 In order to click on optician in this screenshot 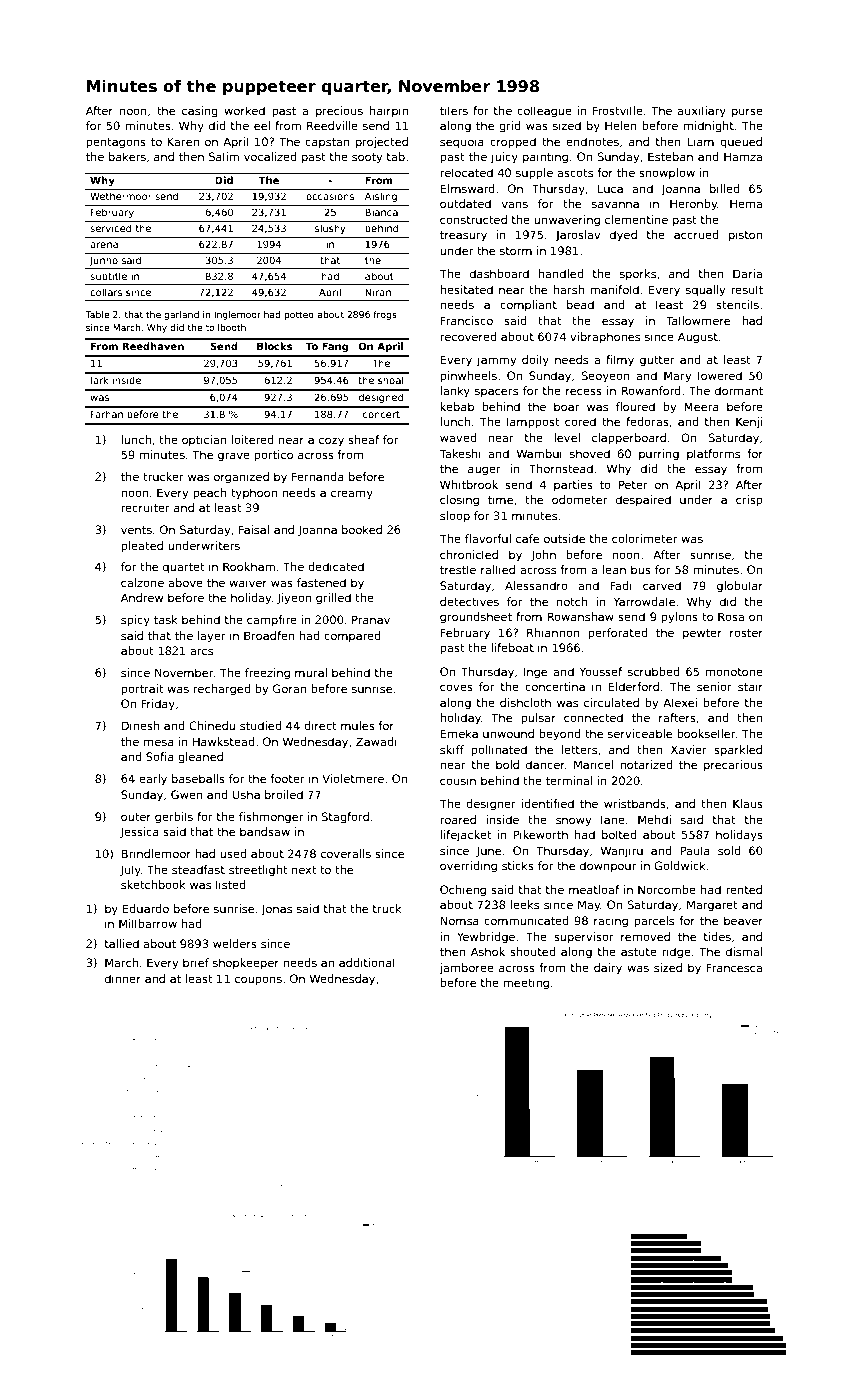, I will do `click(204, 440)`.
